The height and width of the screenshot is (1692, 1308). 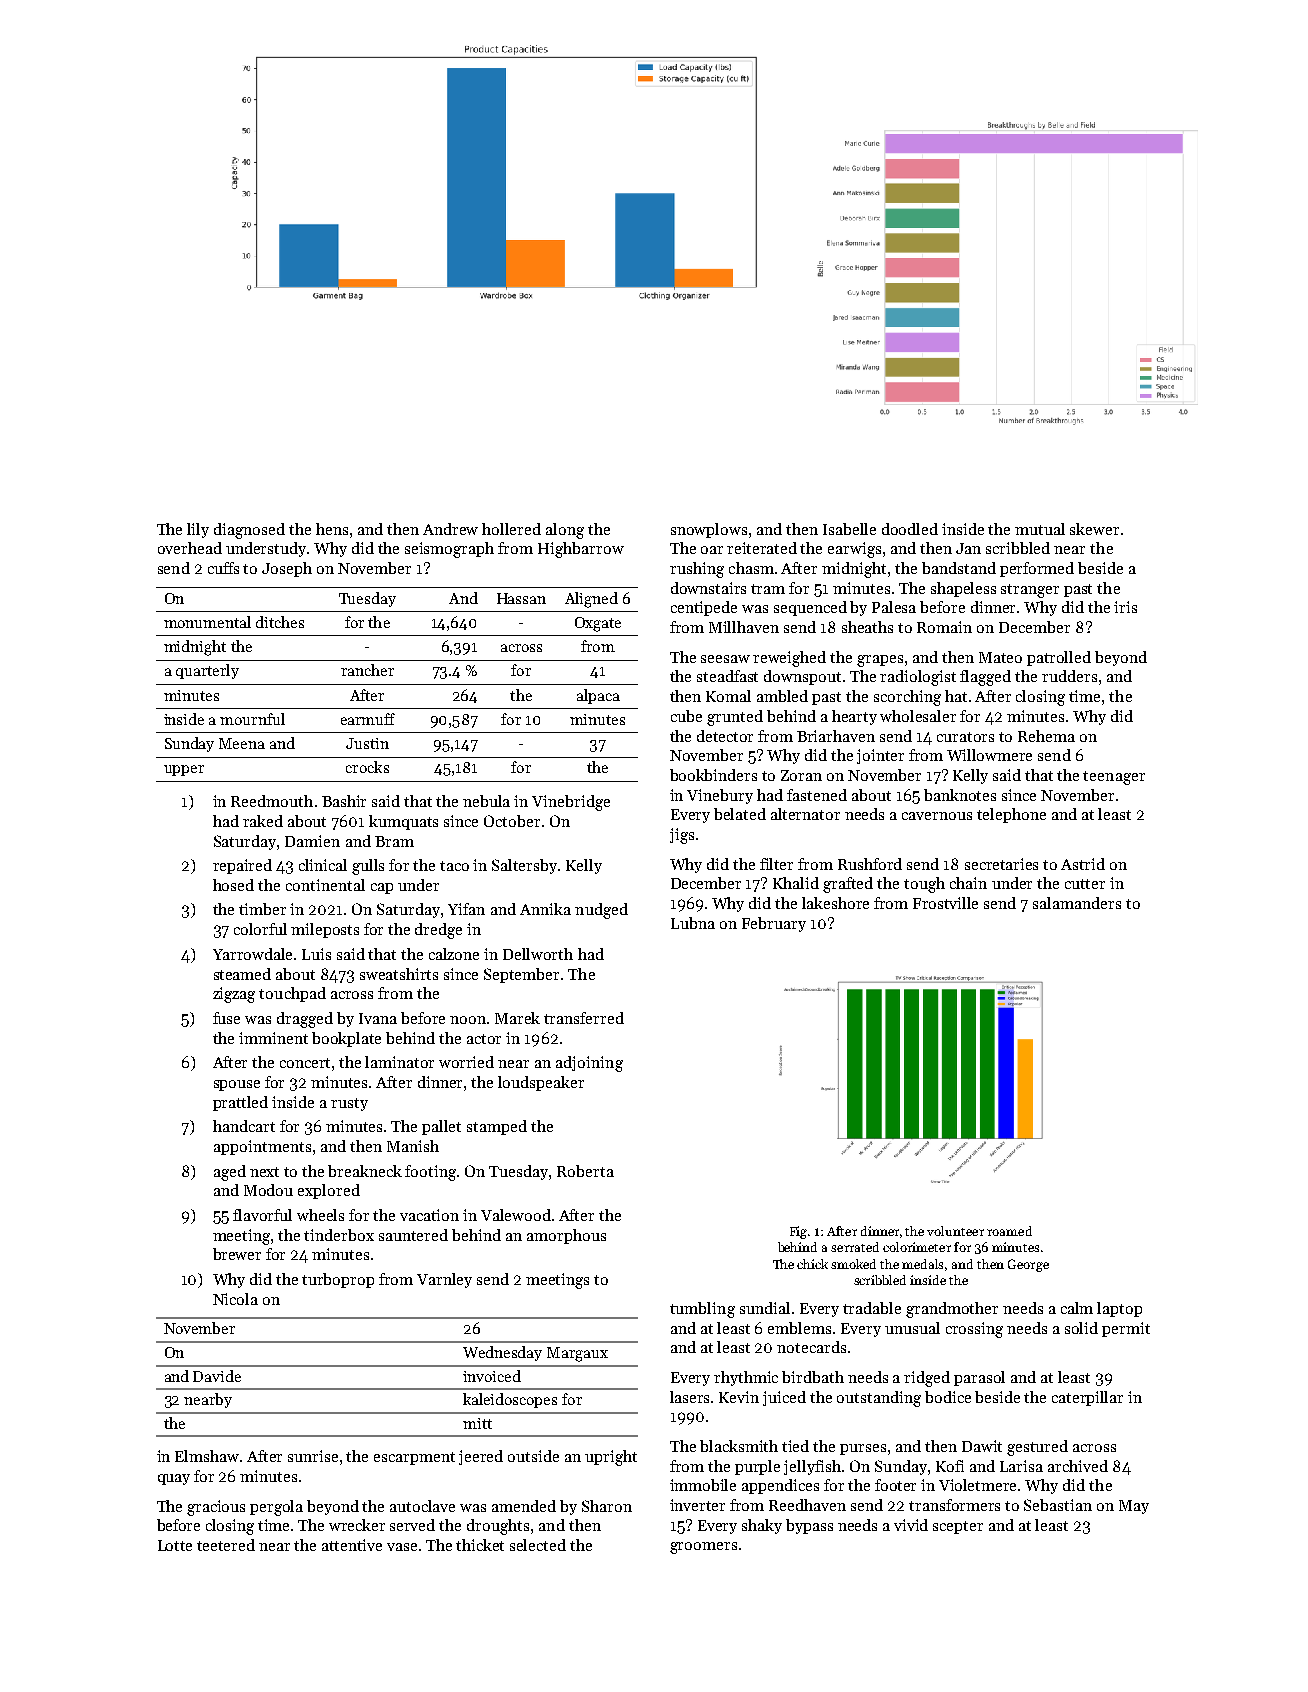 What do you see at coordinates (989, 755) in the screenshot?
I see `Willowmere` at bounding box center [989, 755].
